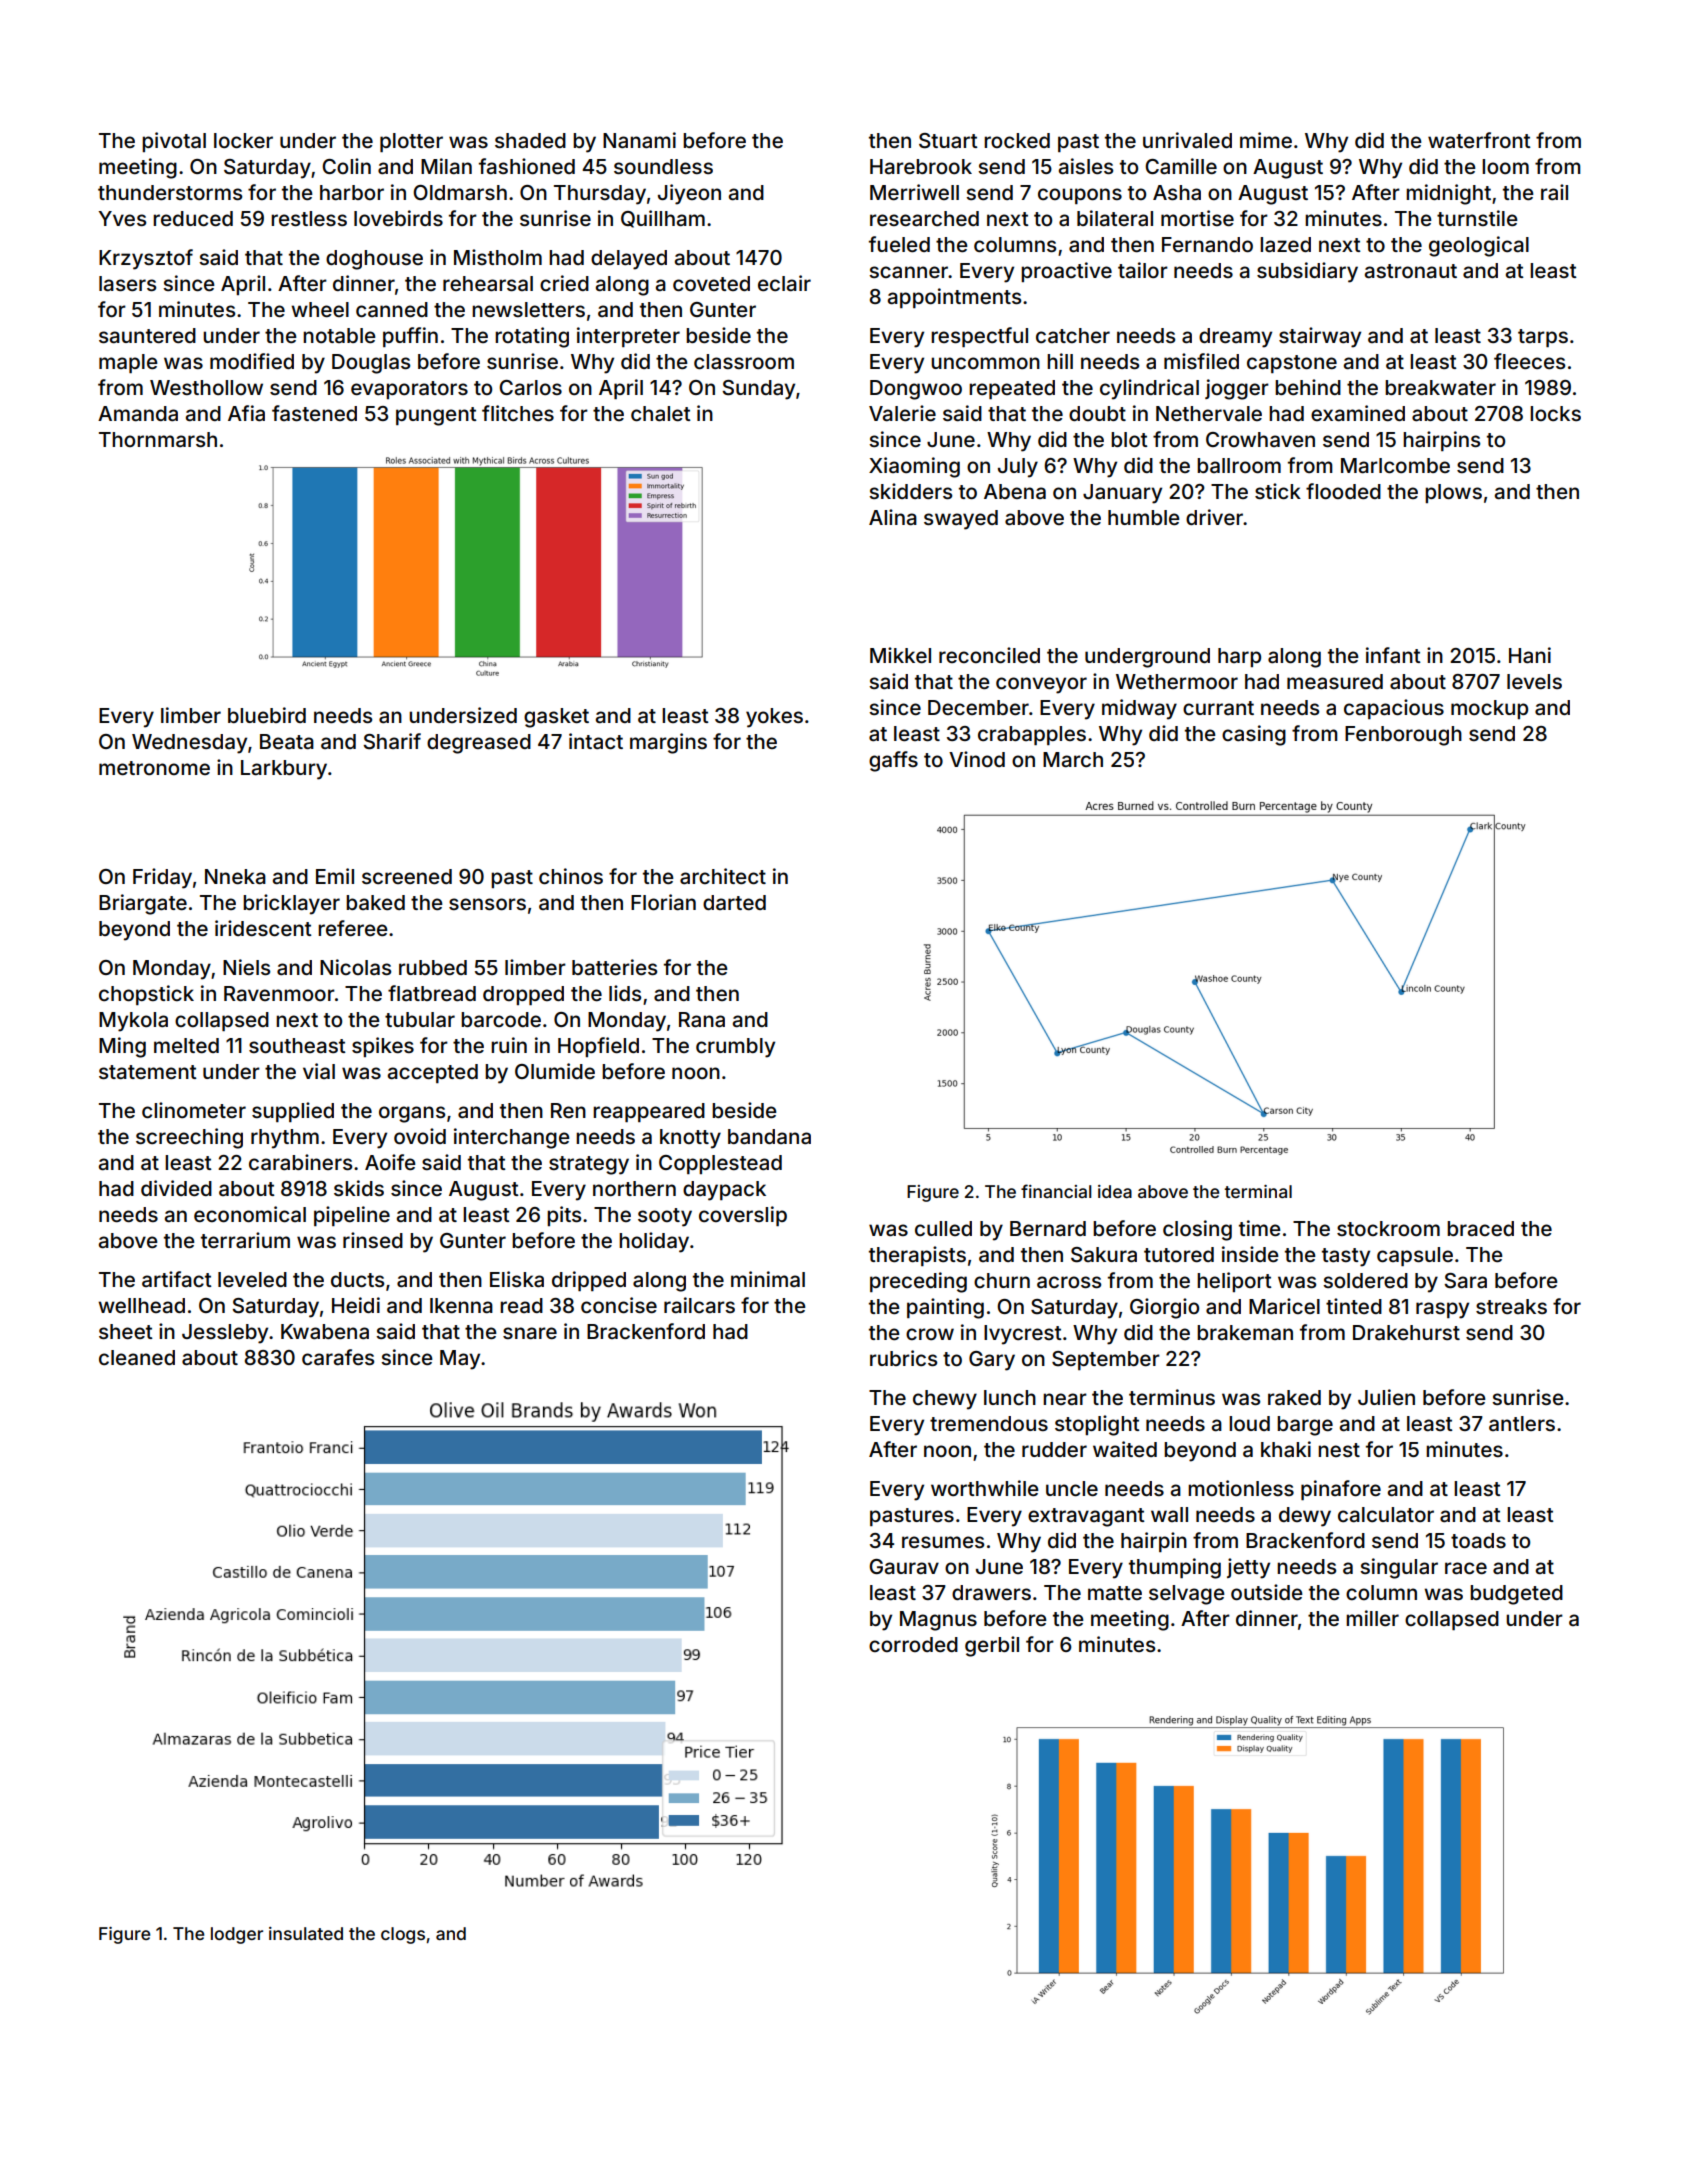 The image size is (1683, 2178). Describe the element at coordinates (1406, 1332) in the page. I see `Drakehurst` at that location.
